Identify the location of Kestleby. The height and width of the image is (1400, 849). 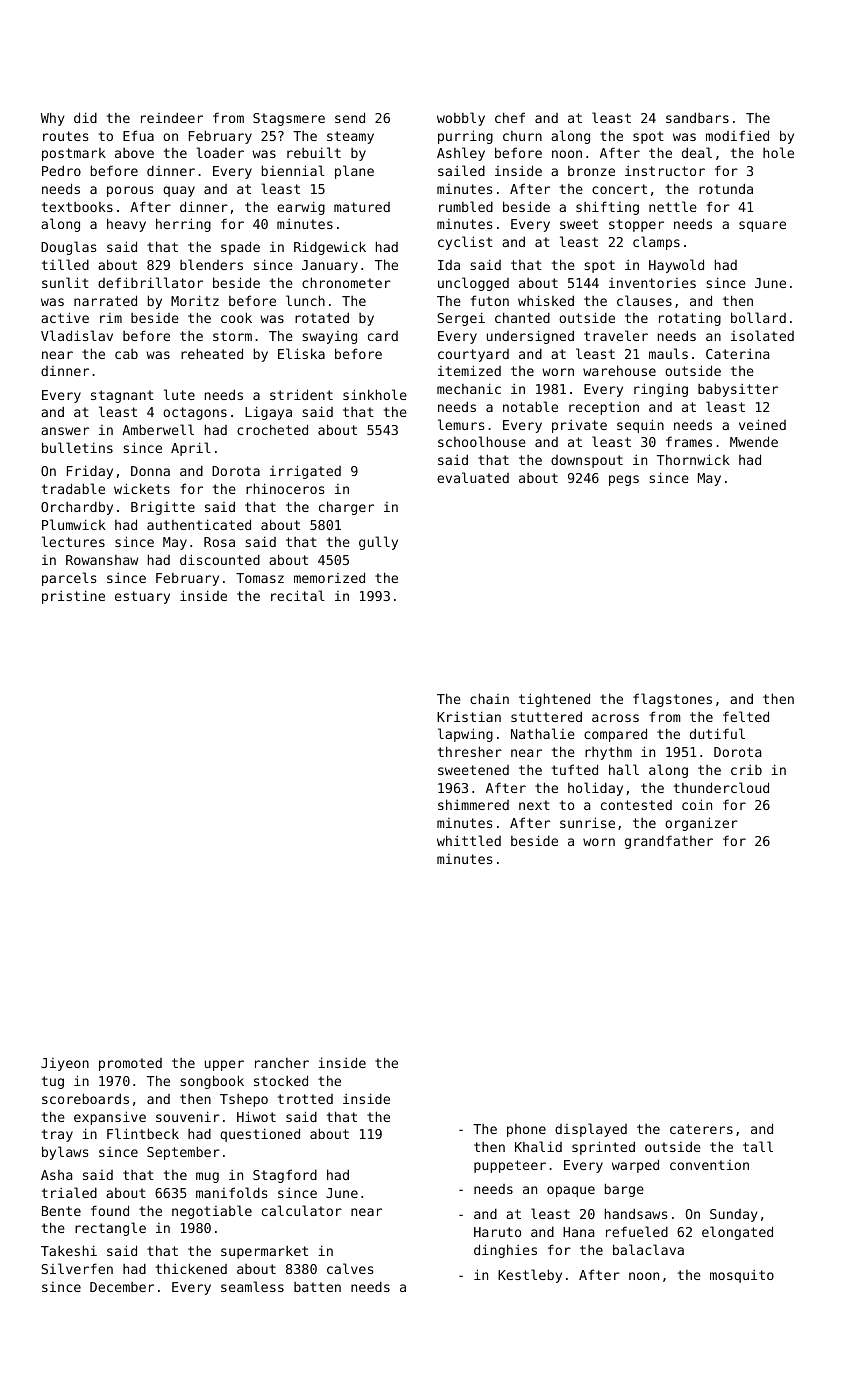
(530, 1276).
